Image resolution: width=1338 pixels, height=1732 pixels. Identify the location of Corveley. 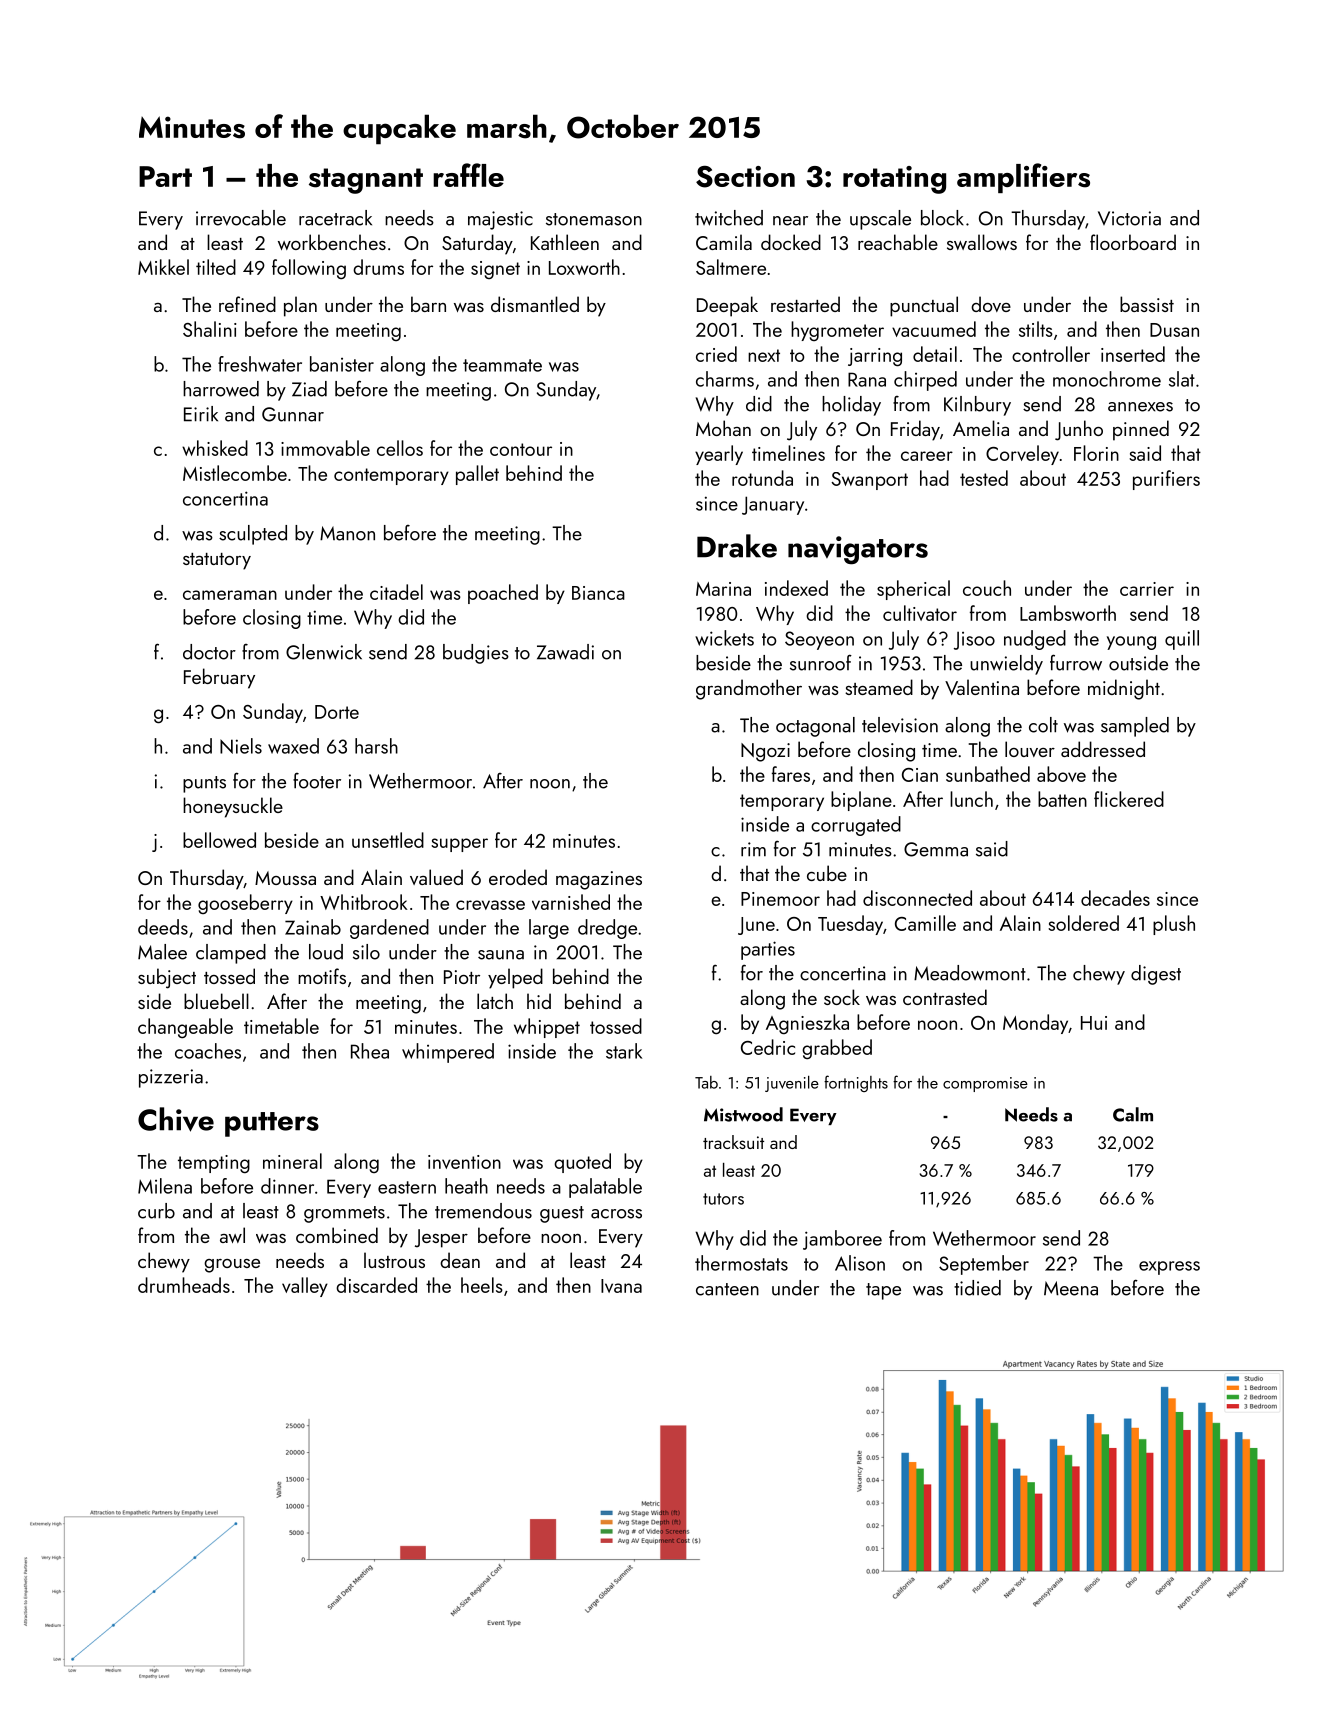
(1022, 455).
